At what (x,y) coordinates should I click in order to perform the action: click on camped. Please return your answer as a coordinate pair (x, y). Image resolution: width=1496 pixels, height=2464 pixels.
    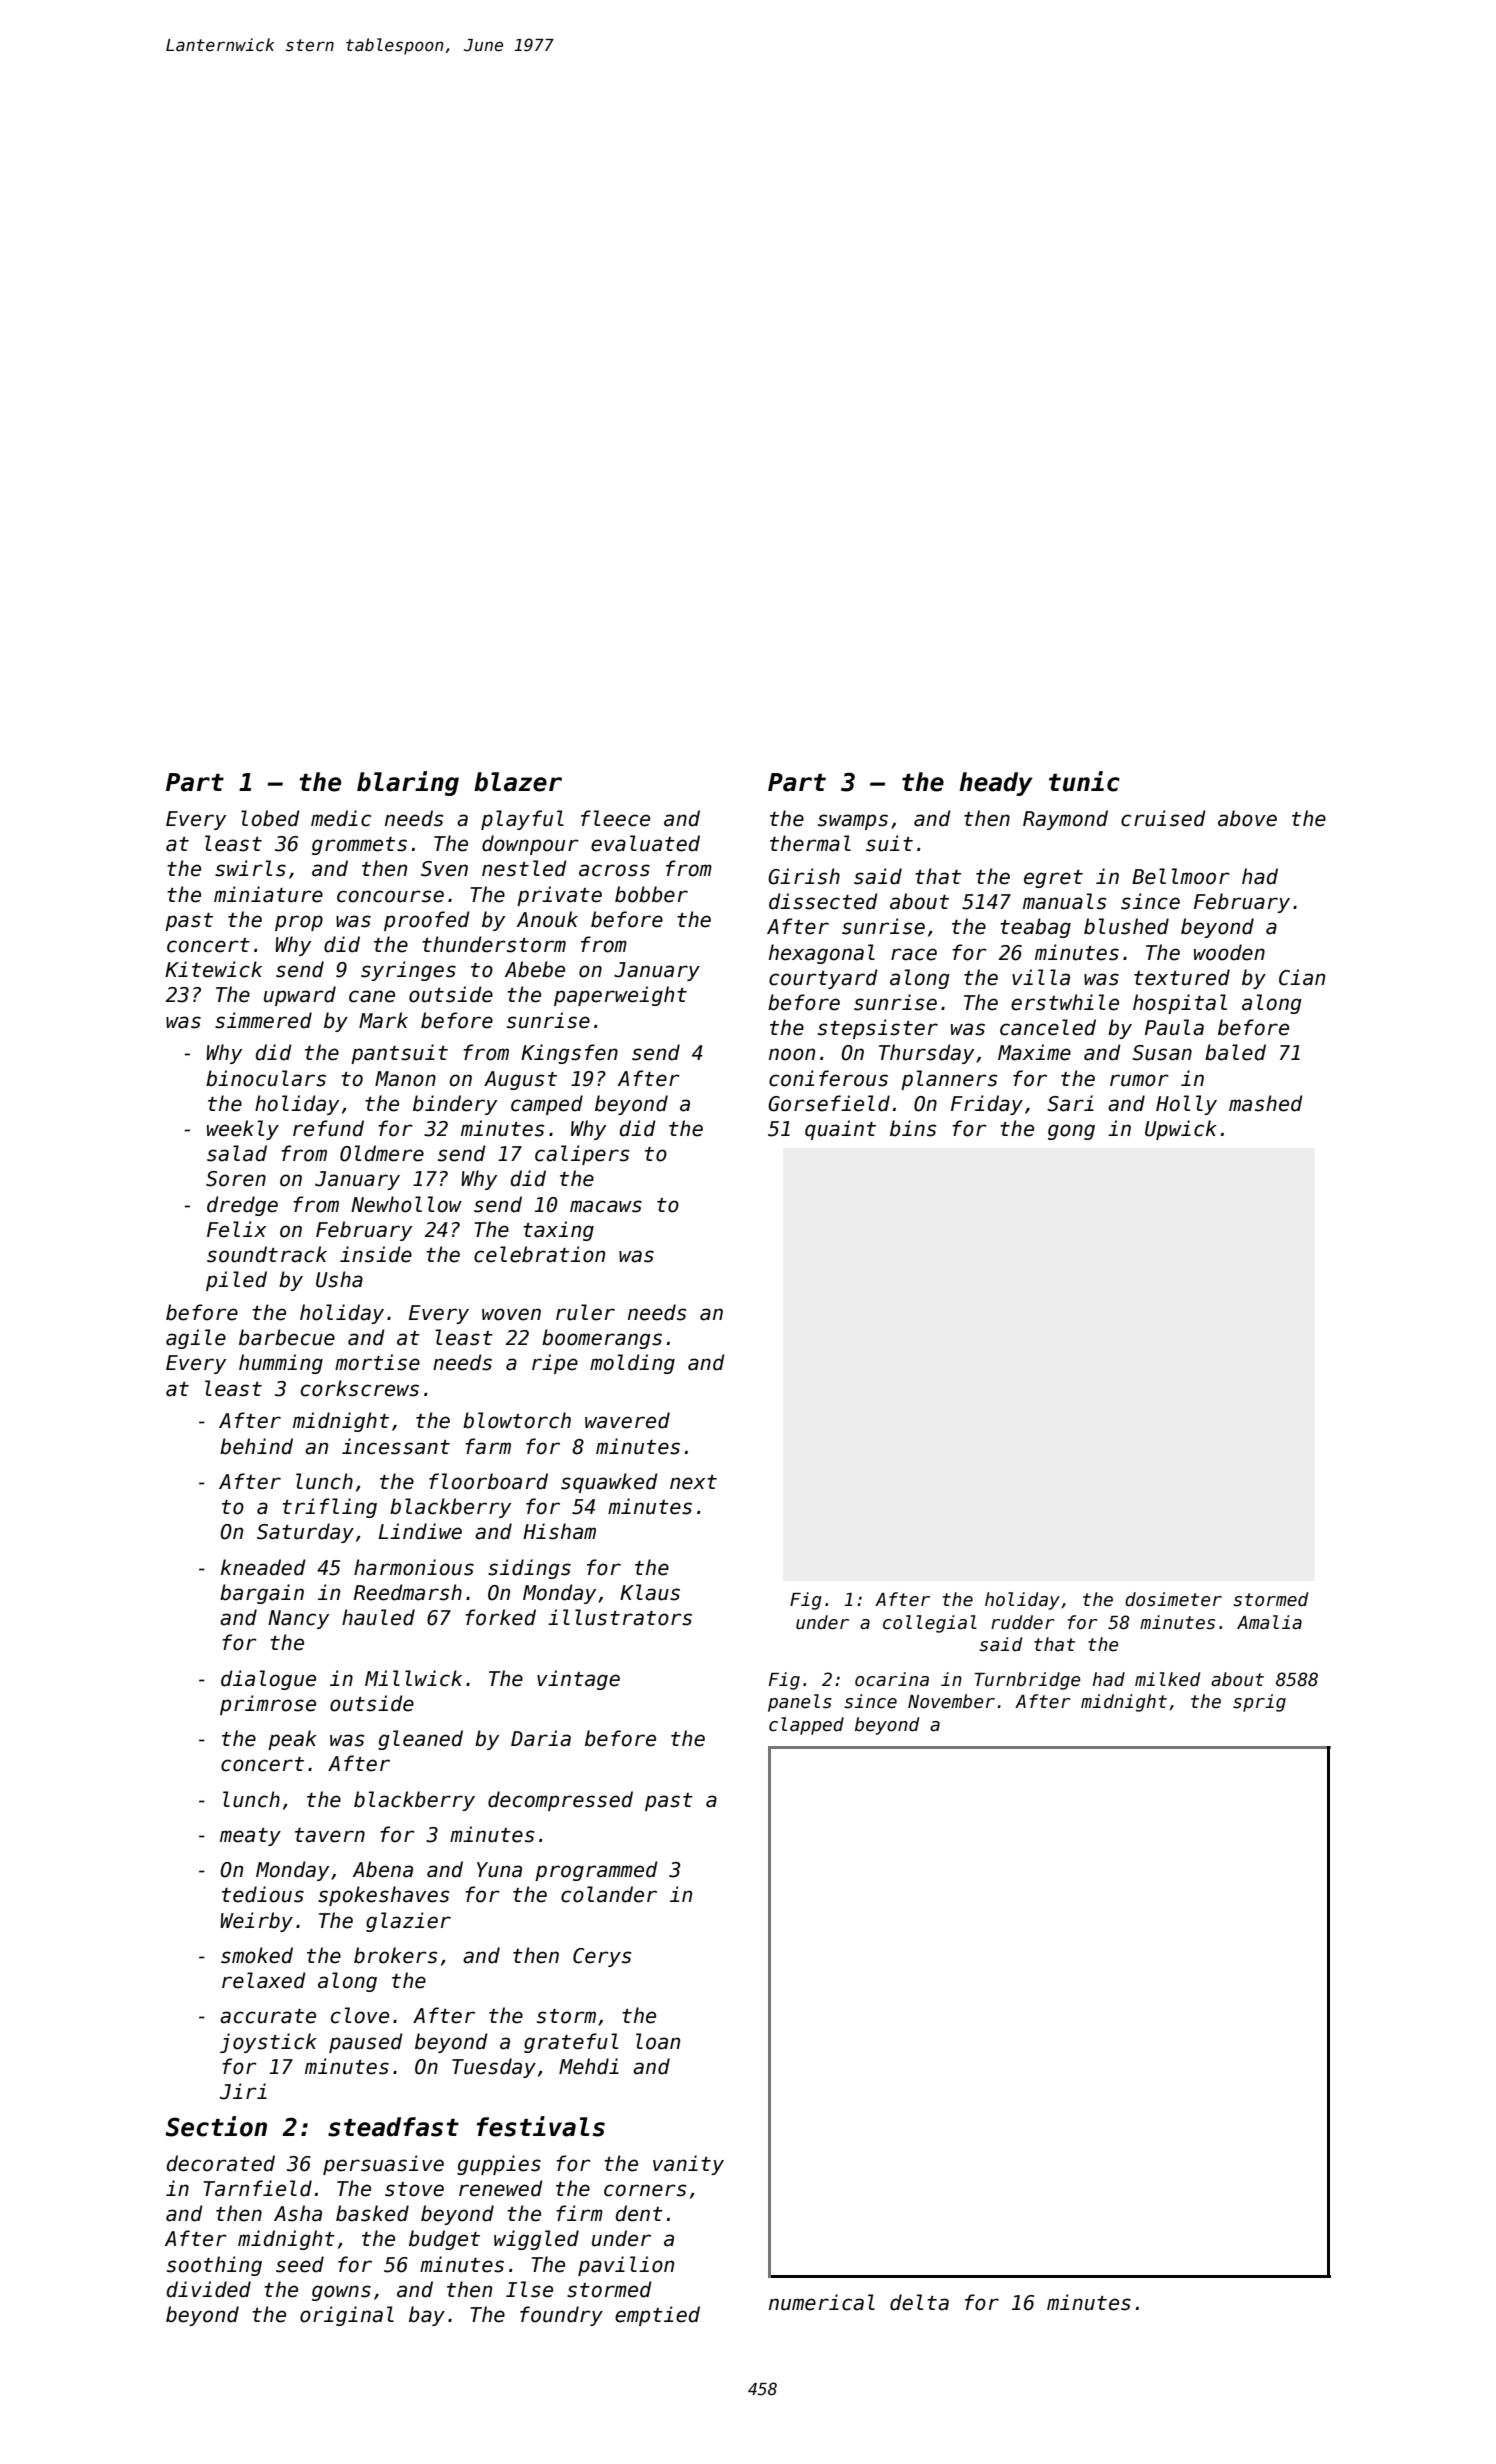
    Looking at the image, I should click on (547, 1105).
